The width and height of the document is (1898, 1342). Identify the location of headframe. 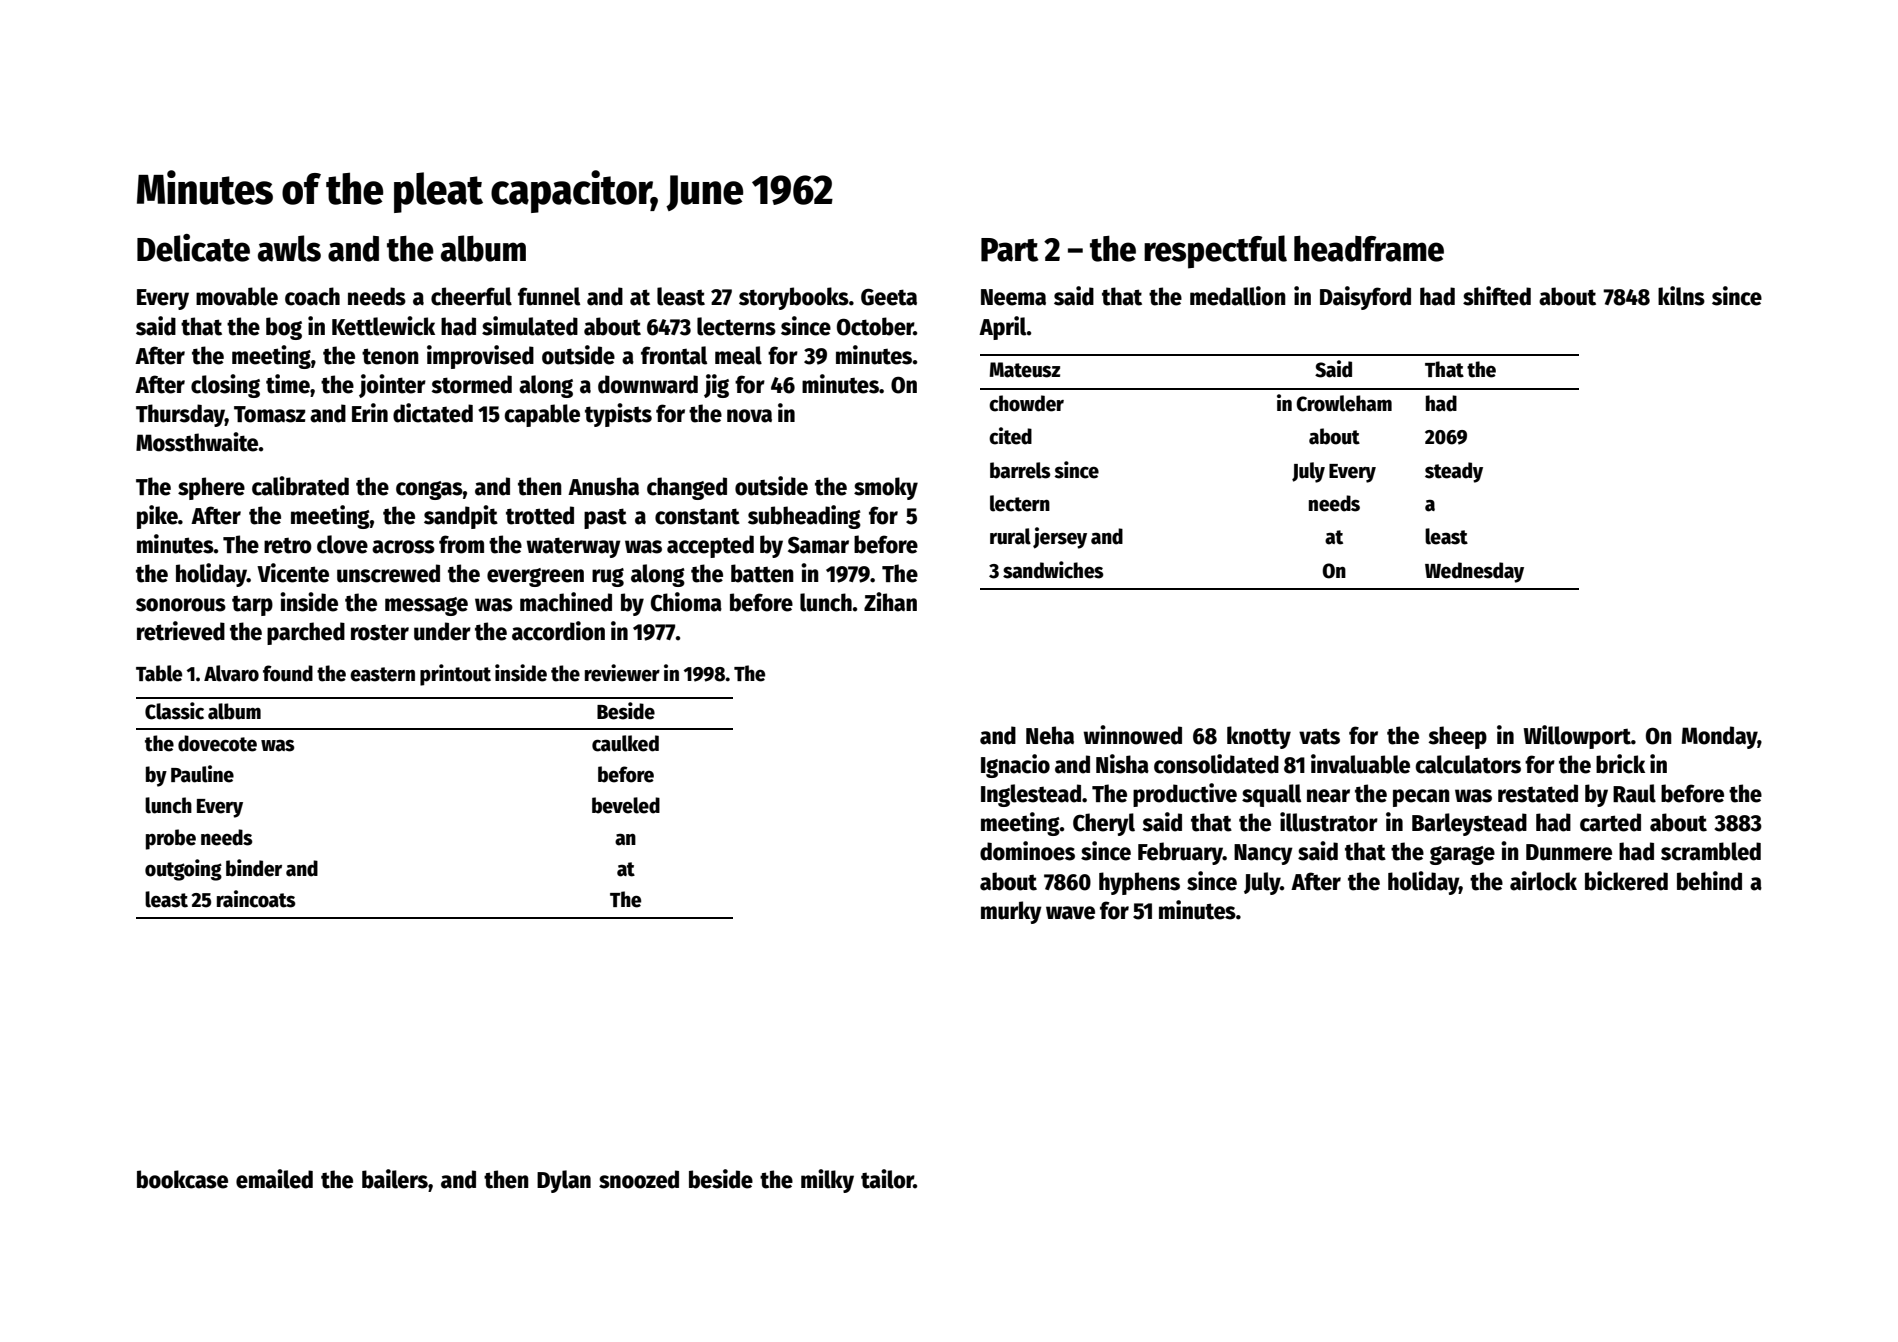
(1369, 249).
